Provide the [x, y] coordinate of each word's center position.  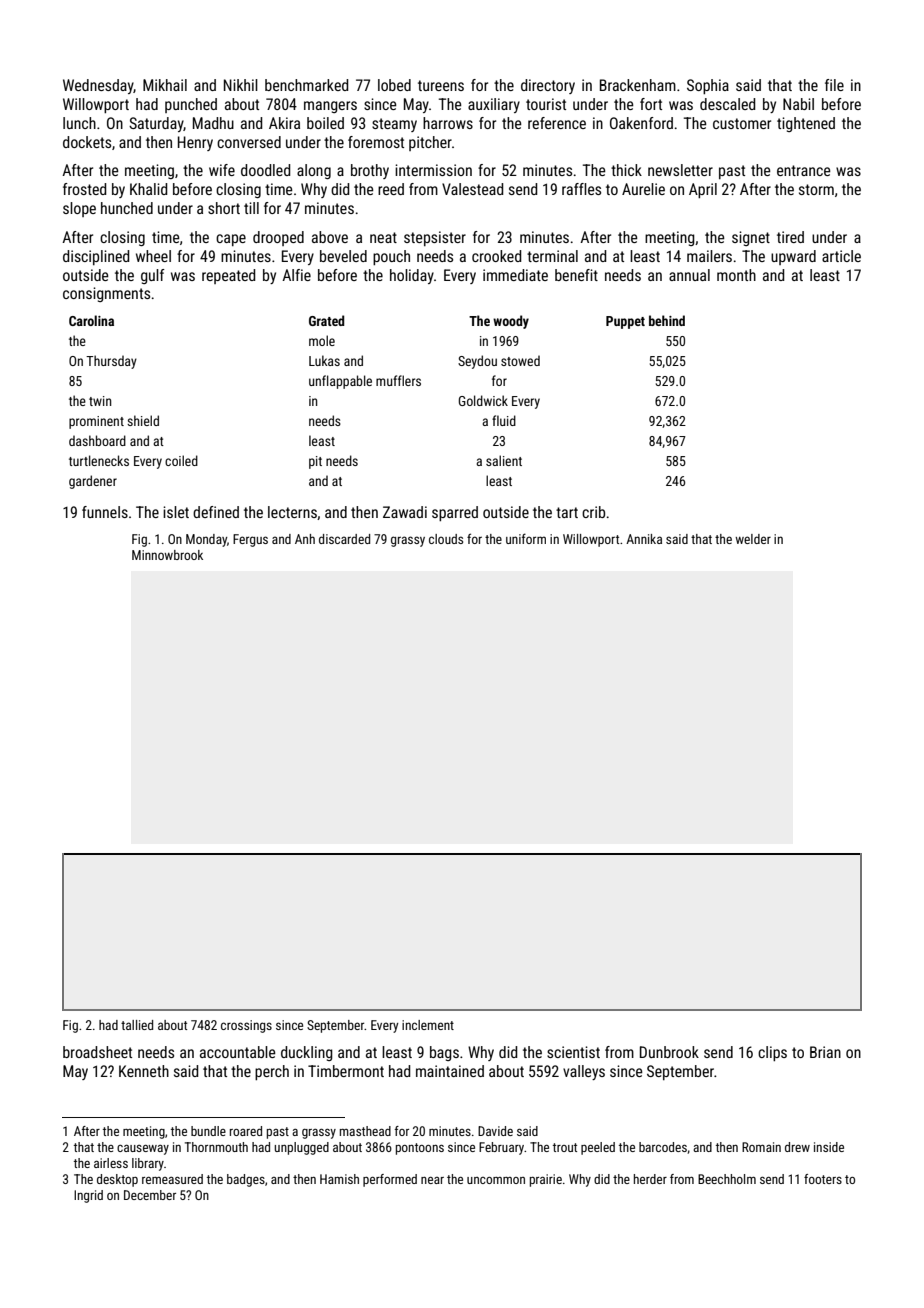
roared [246, 1131]
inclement [428, 1025]
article [841, 256]
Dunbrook [669, 1052]
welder [753, 539]
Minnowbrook [167, 555]
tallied [137, 1025]
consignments [106, 294]
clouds [446, 539]
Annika [644, 539]
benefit [576, 275]
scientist [573, 1052]
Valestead [472, 189]
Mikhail [165, 85]
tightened [806, 124]
